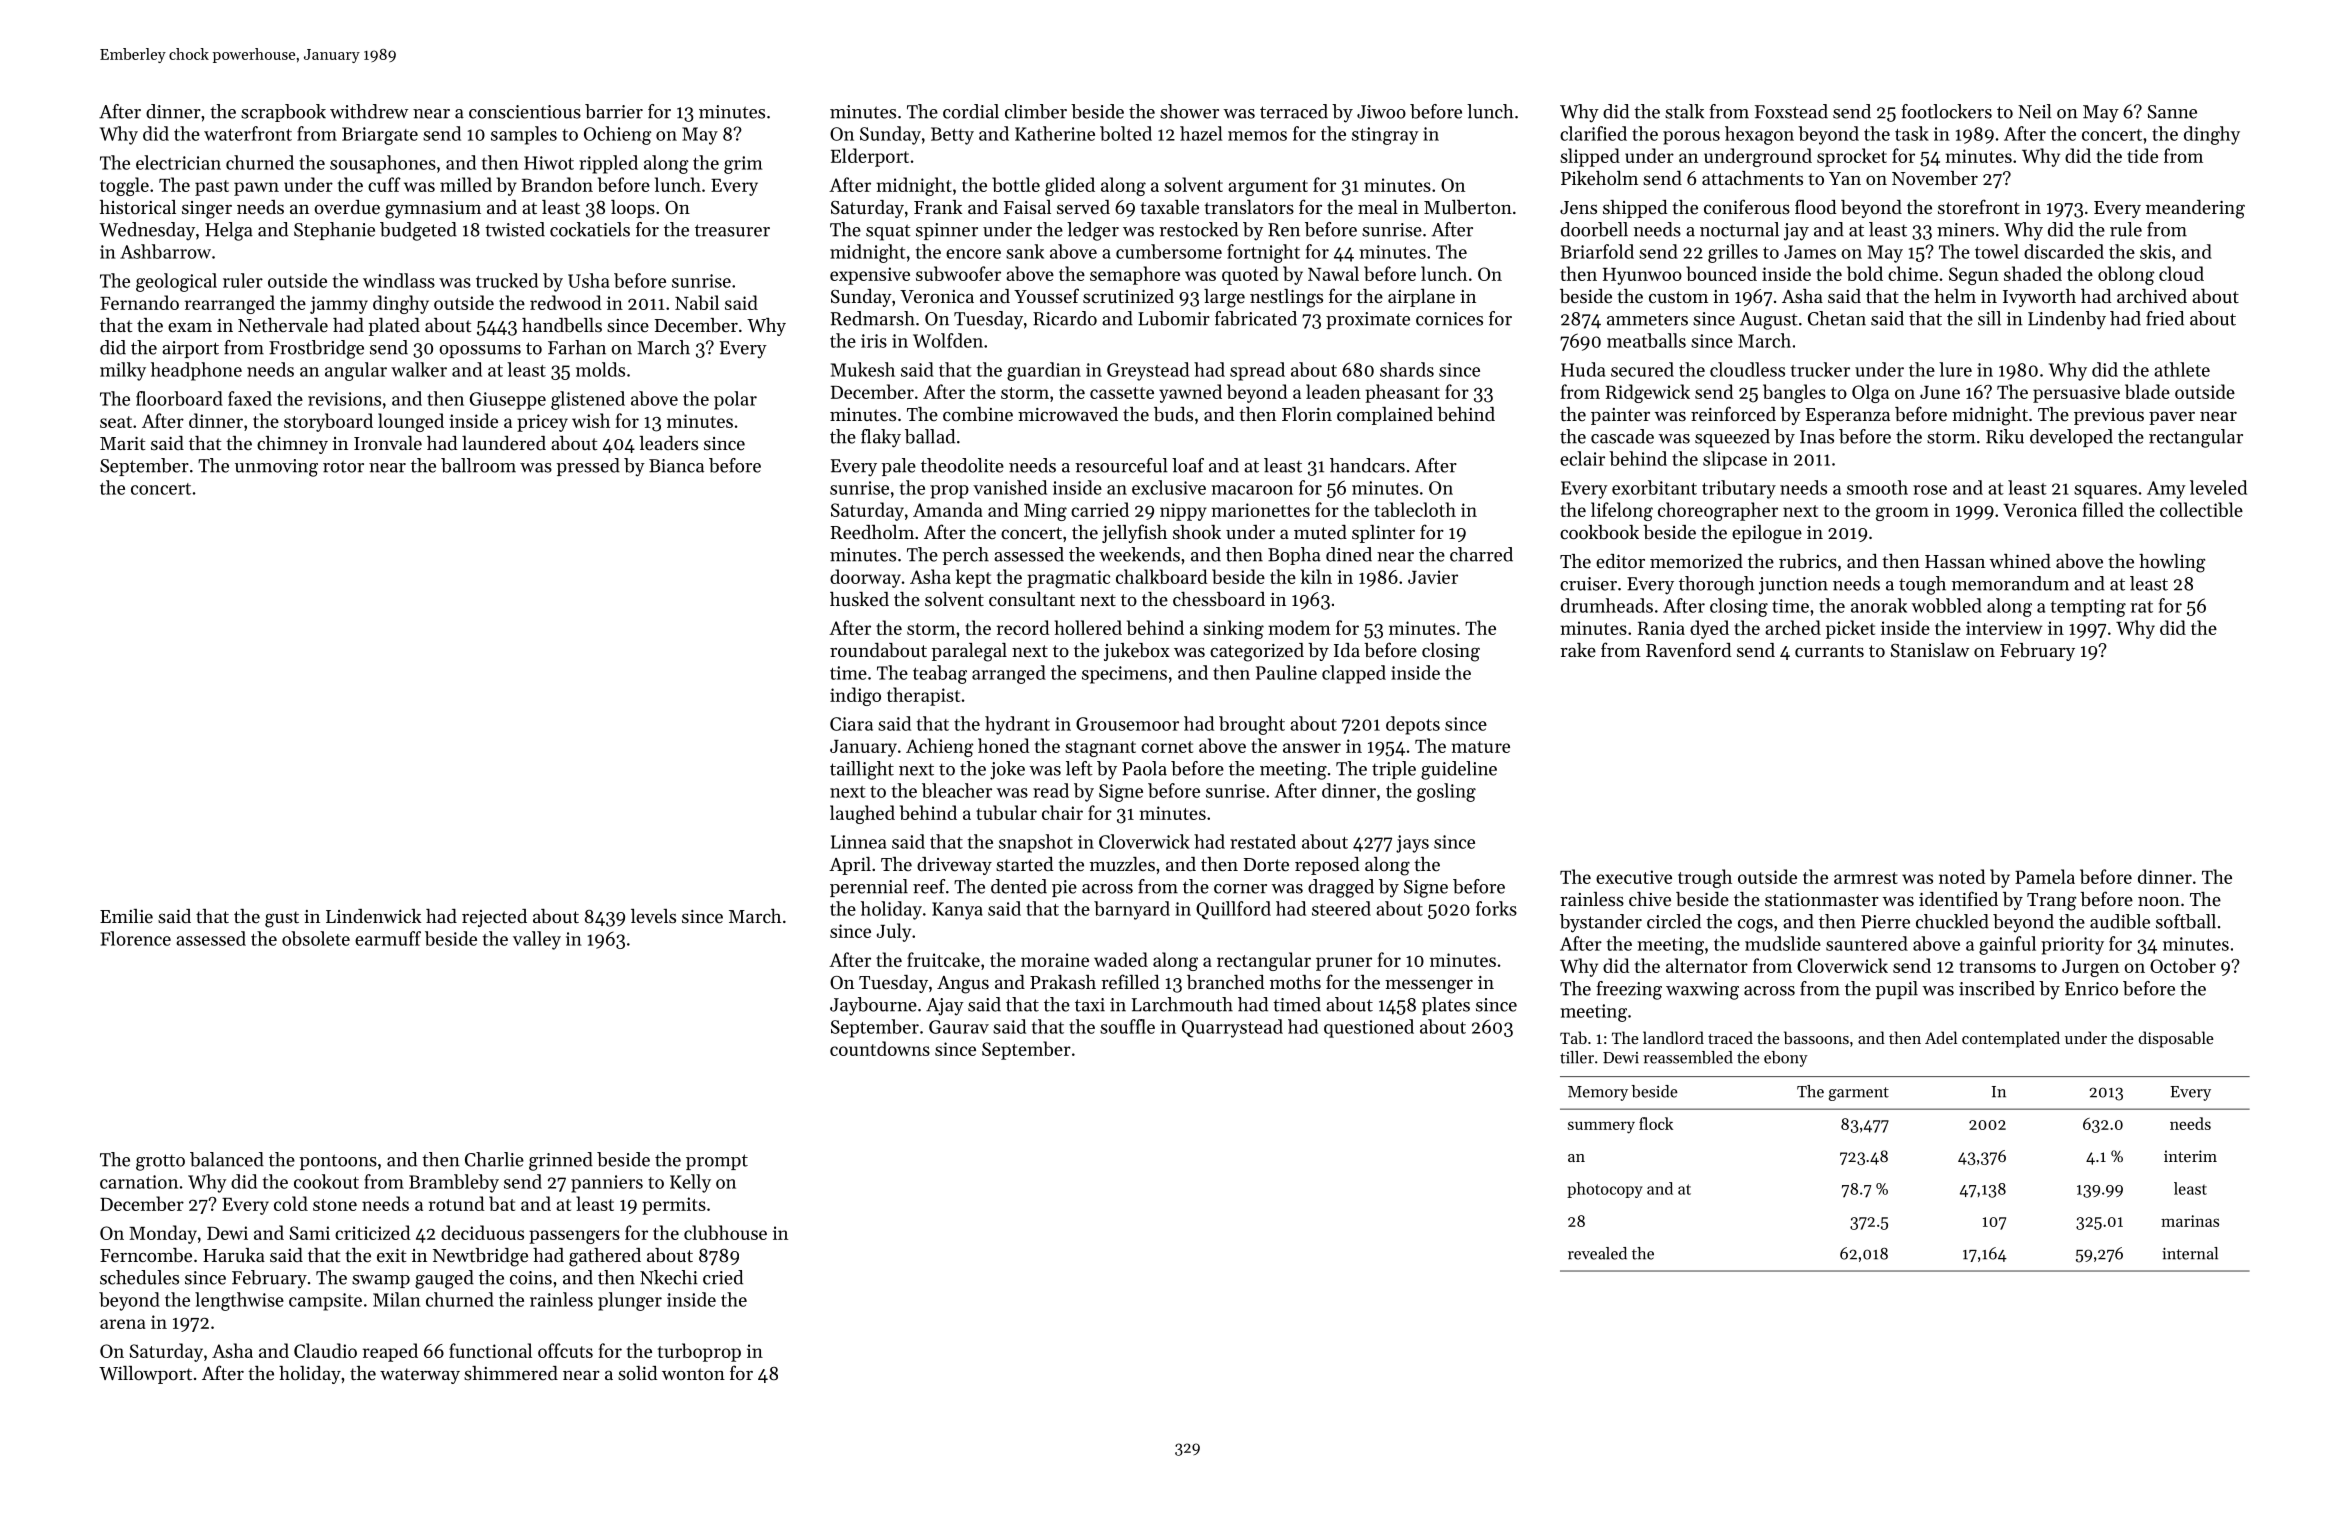 The width and height of the screenshot is (2349, 1520). I want to click on unmoving, so click(276, 468).
